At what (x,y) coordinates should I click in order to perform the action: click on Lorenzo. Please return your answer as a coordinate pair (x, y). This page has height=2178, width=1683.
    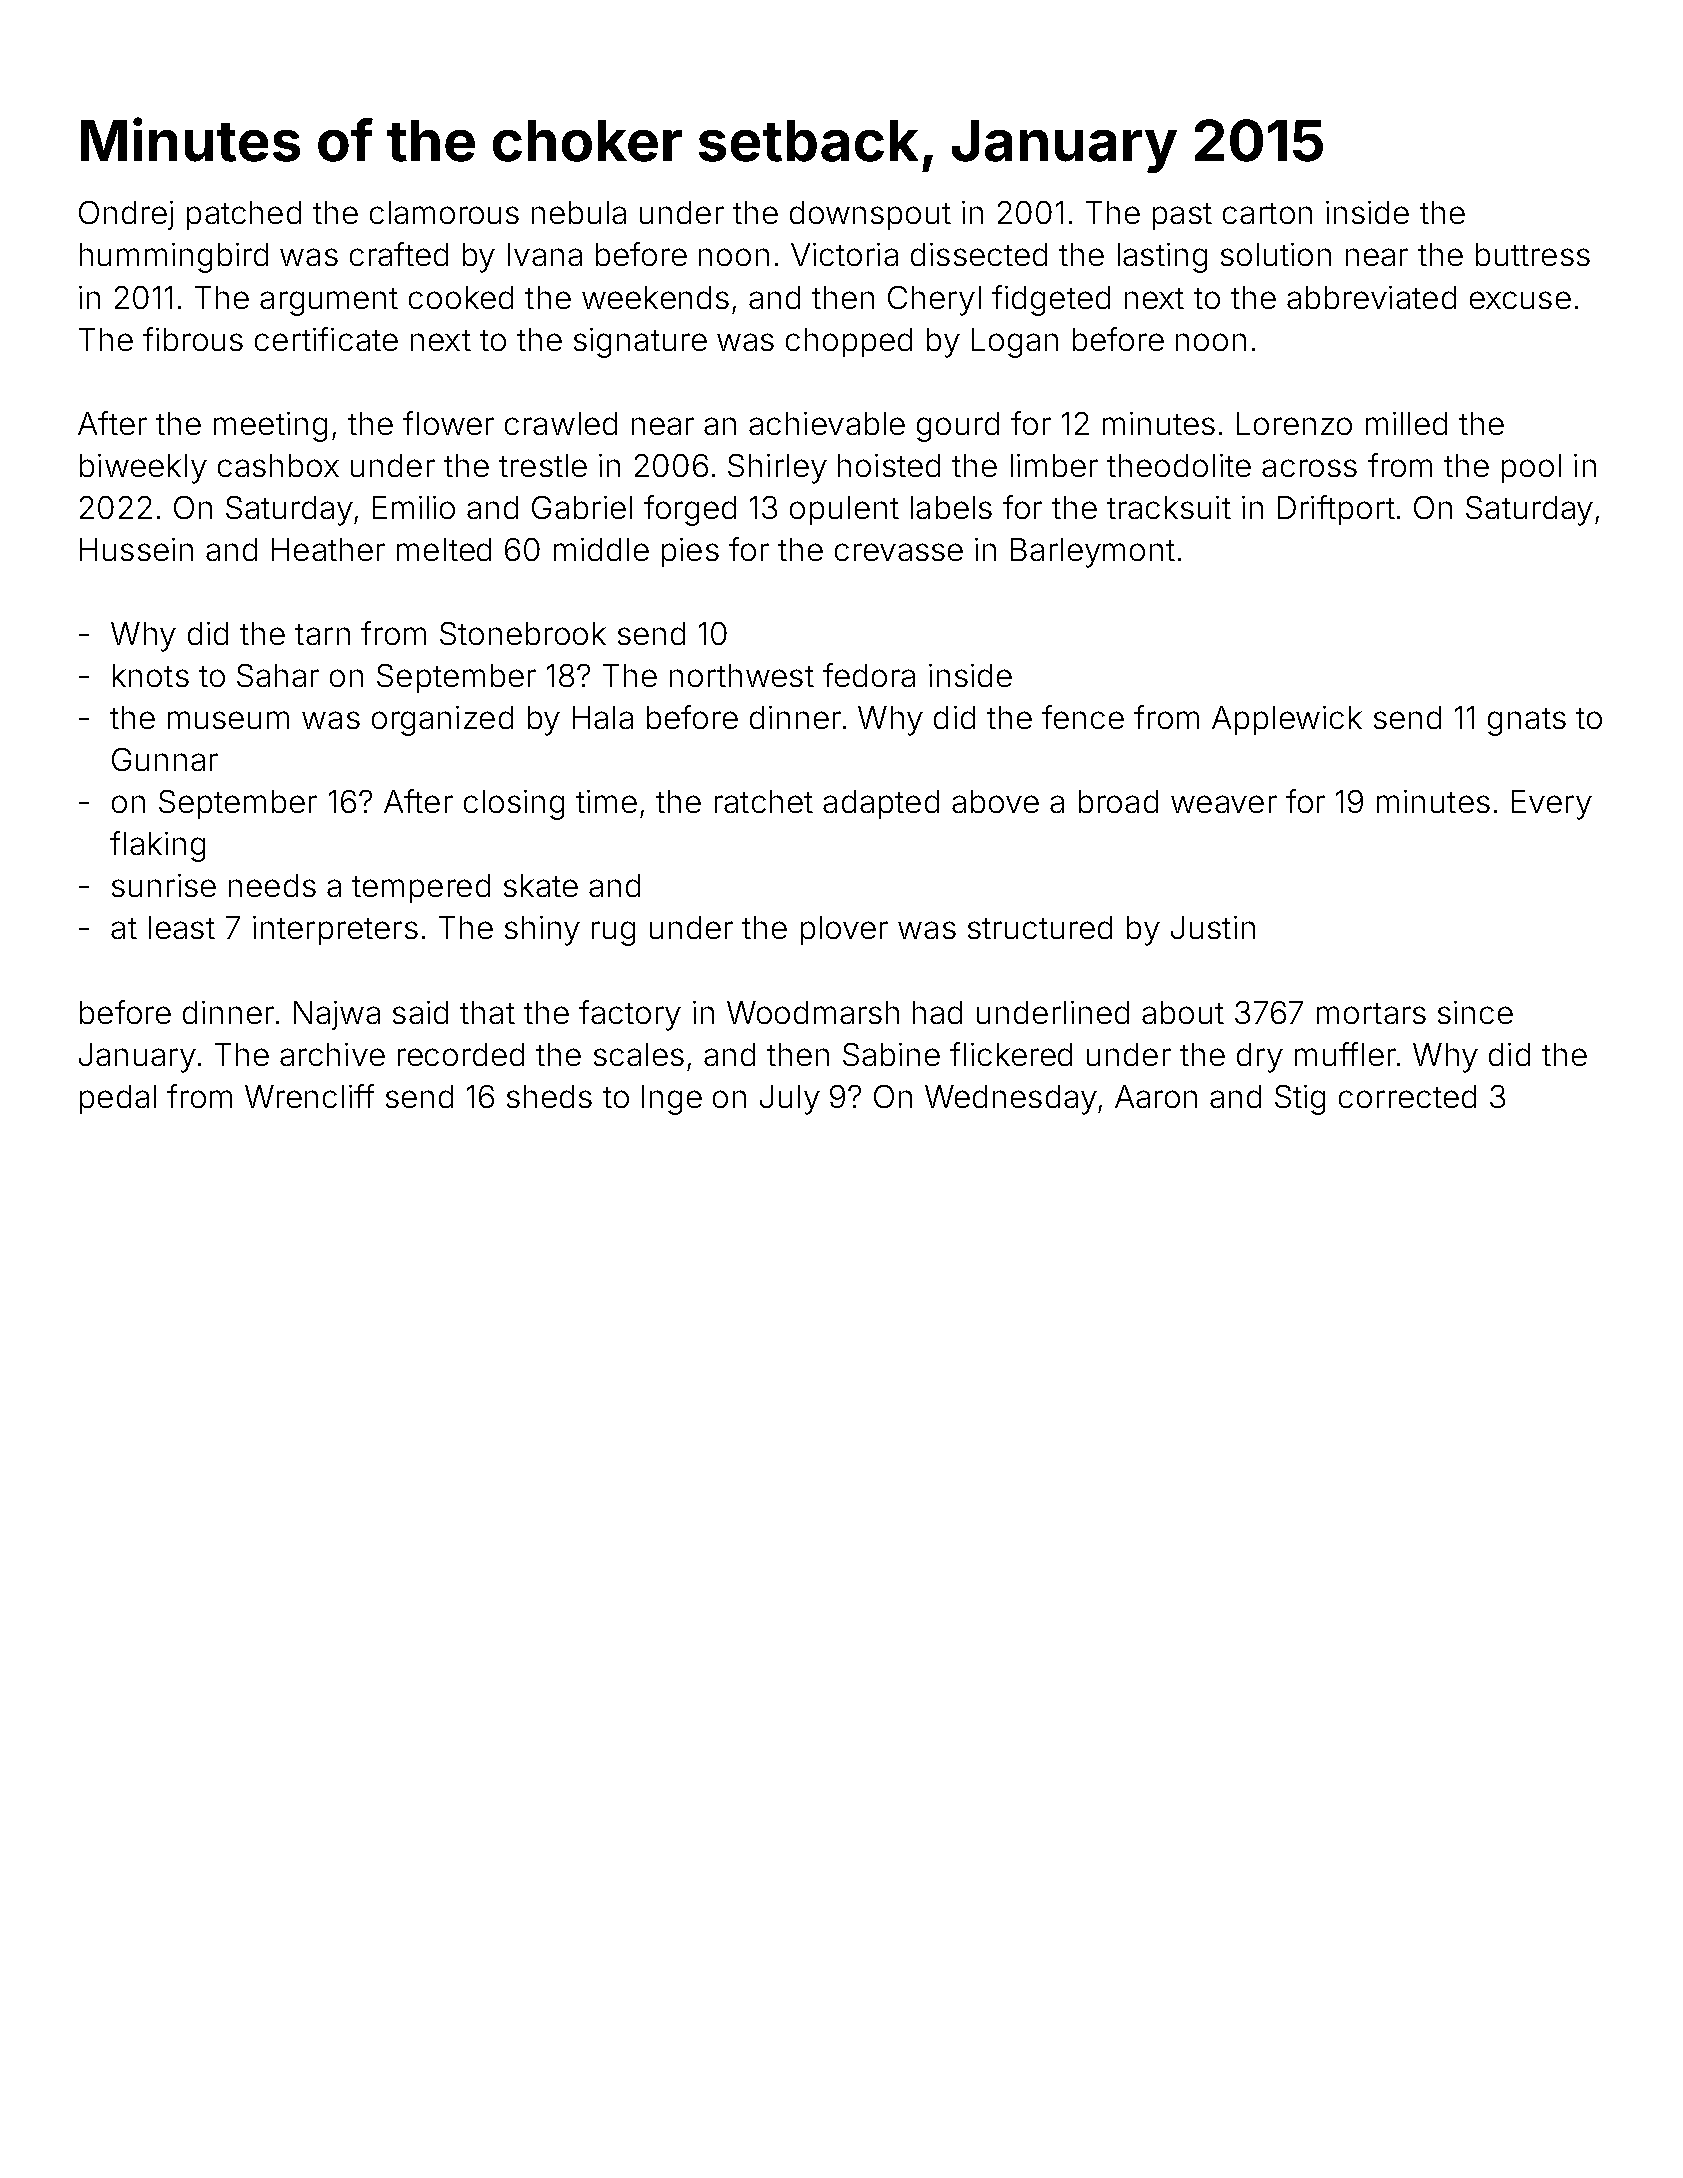
    Looking at the image, I should click on (1294, 423).
